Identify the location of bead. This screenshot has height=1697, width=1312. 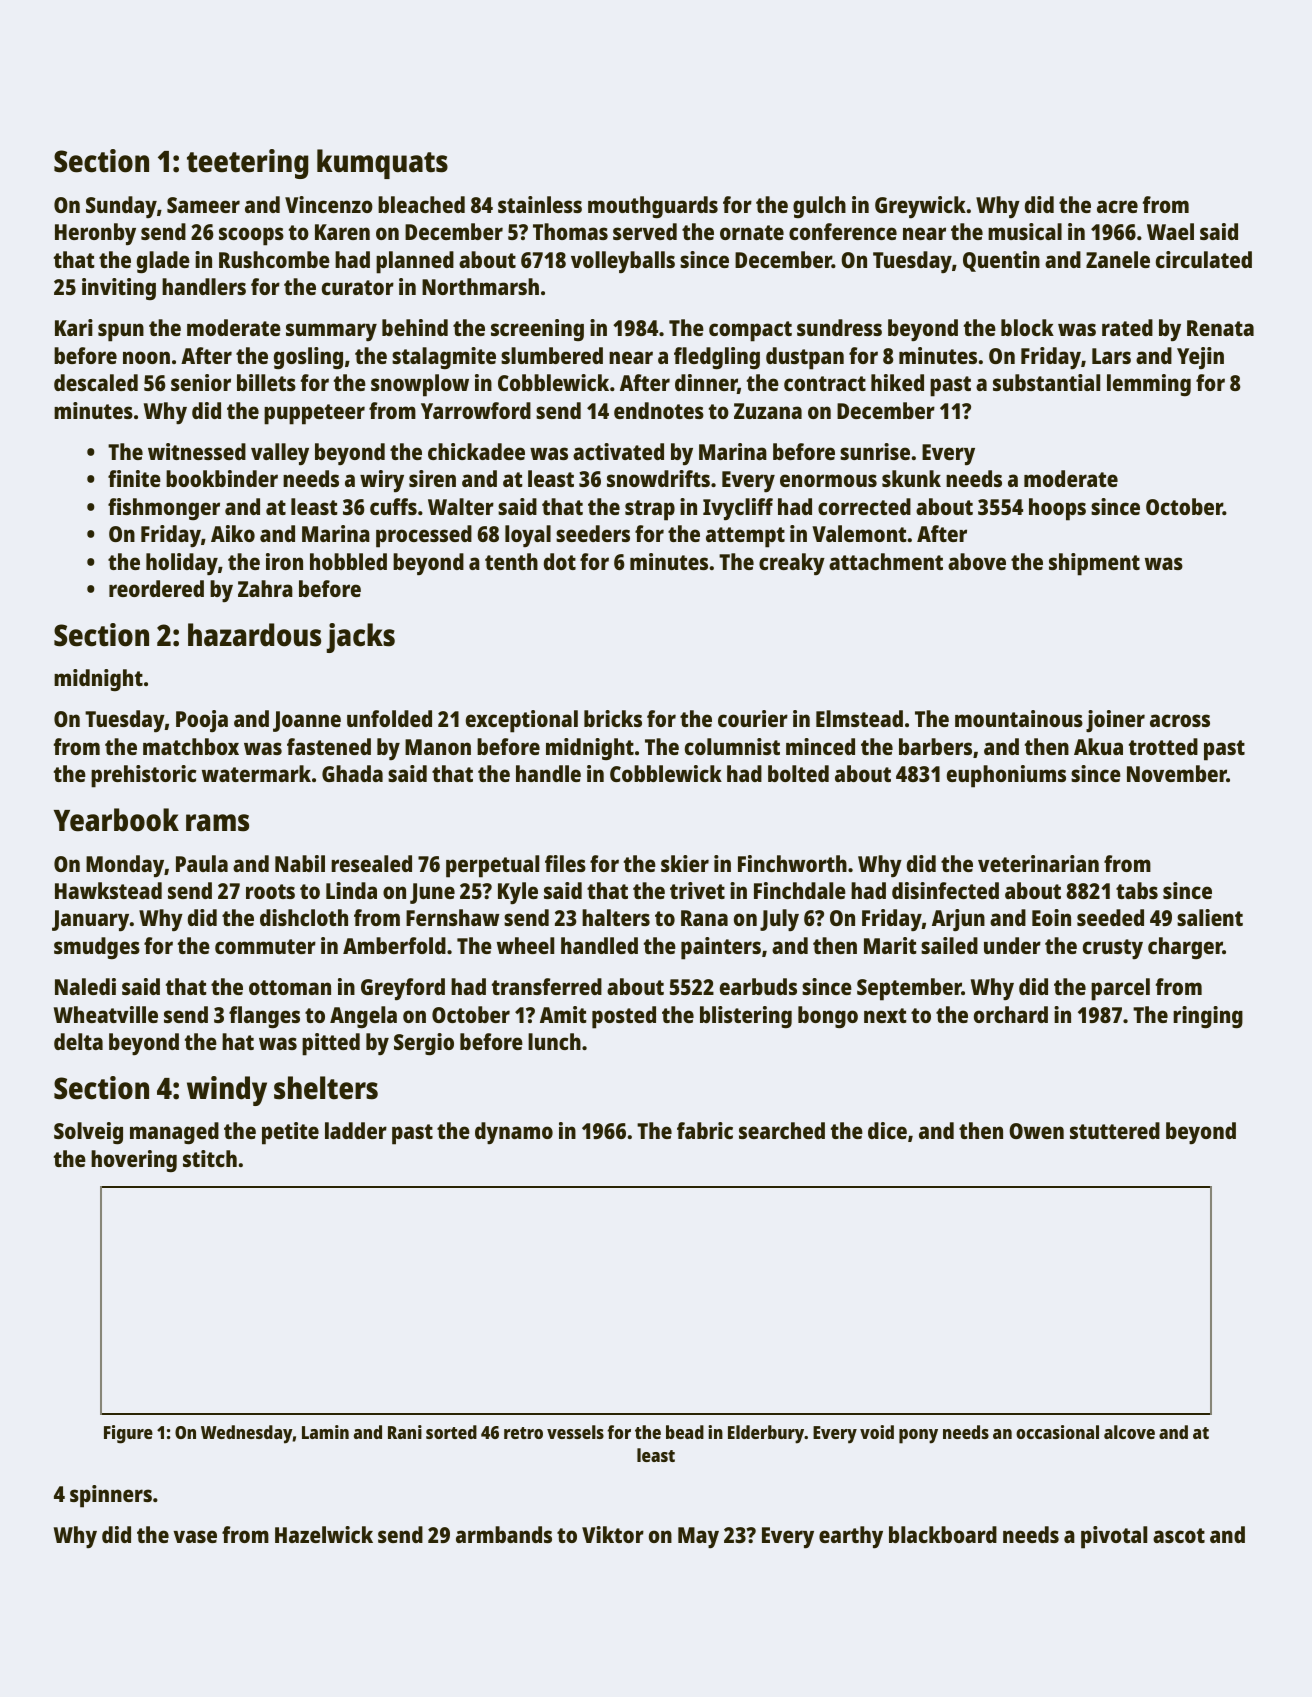
(685, 1432).
